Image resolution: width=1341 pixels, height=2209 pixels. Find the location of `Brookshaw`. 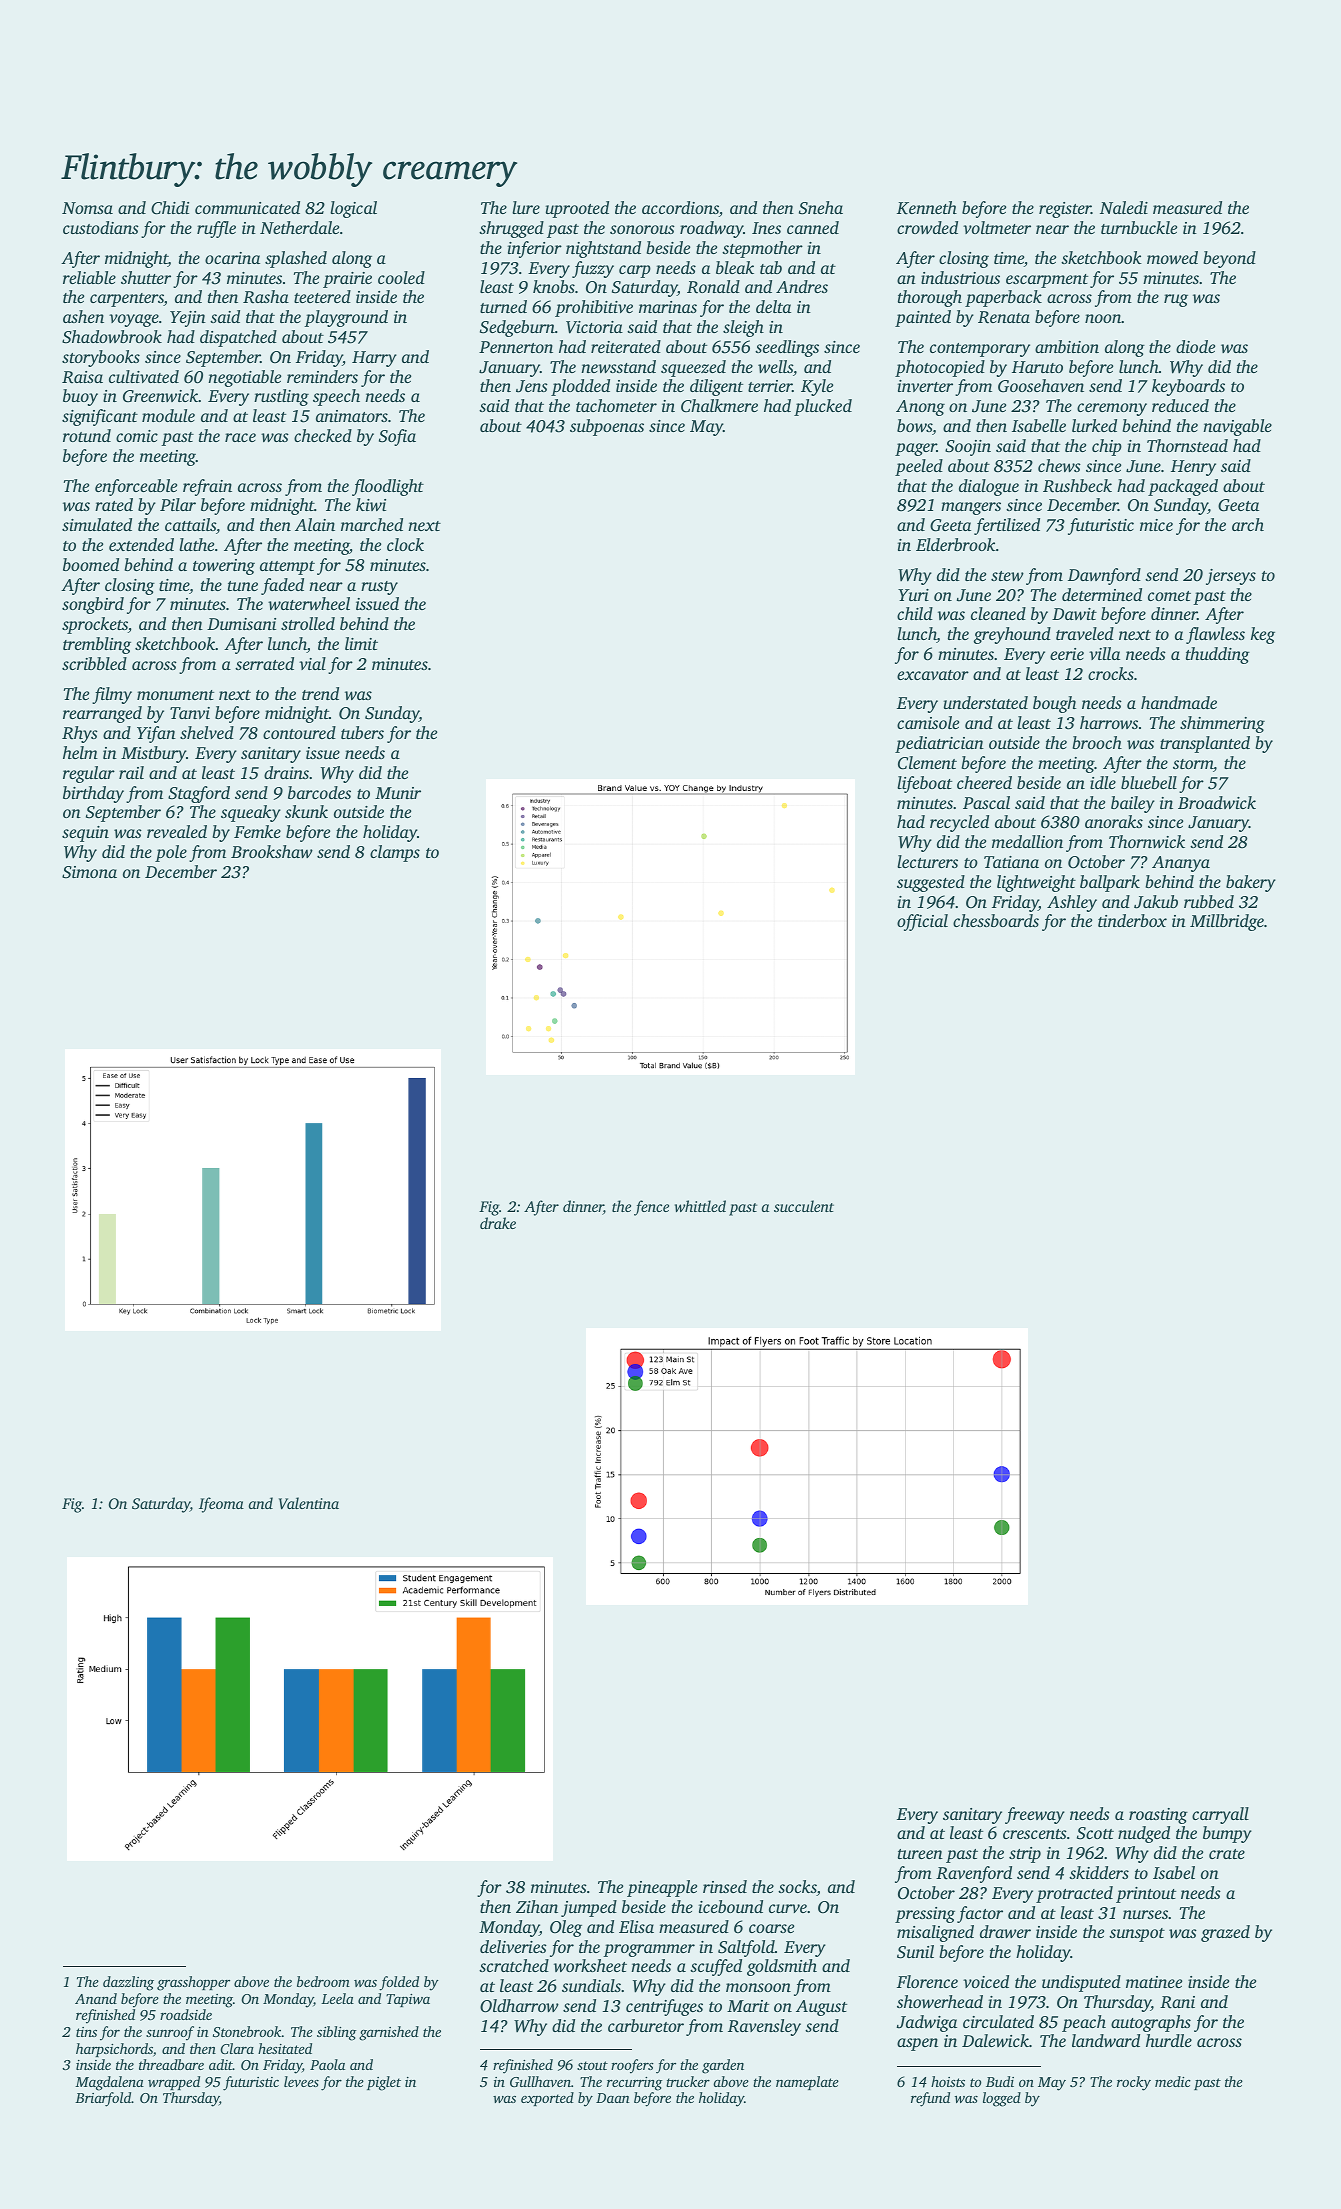

Brookshaw is located at coordinates (272, 851).
